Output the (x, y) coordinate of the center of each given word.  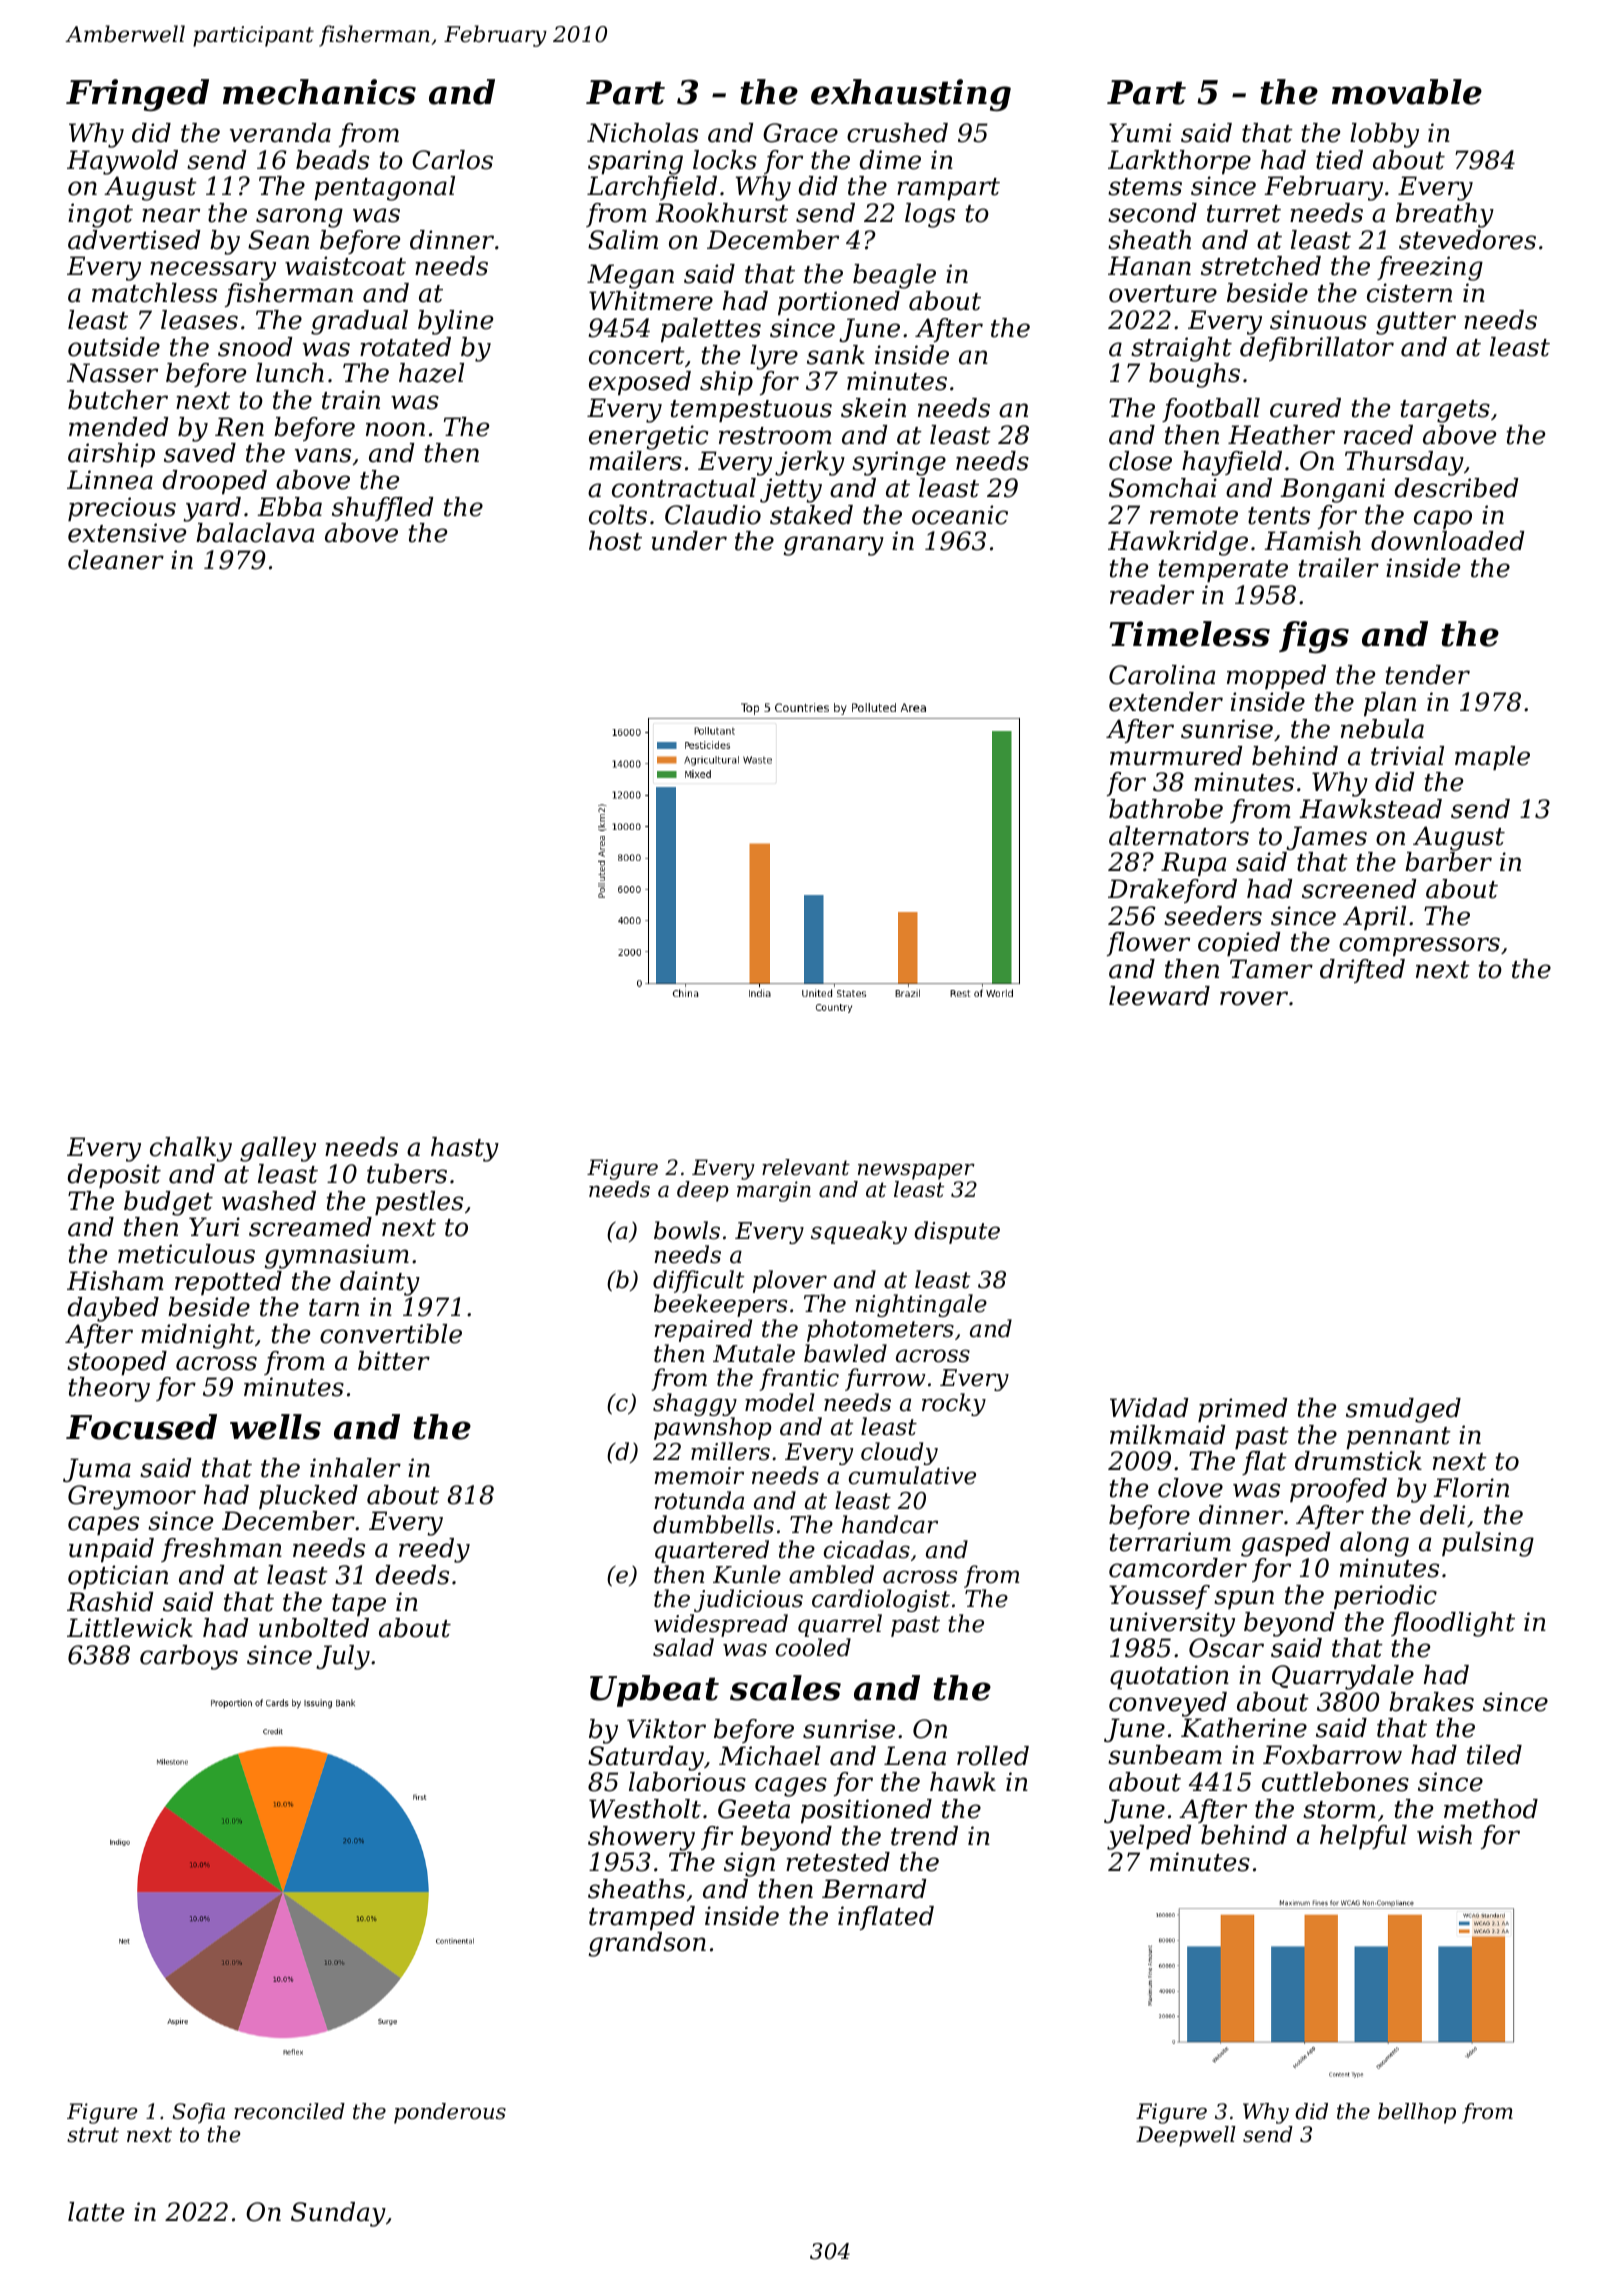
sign (749, 1864)
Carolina (1162, 675)
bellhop (1417, 2113)
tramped (642, 1918)
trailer (1339, 568)
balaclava (255, 533)
